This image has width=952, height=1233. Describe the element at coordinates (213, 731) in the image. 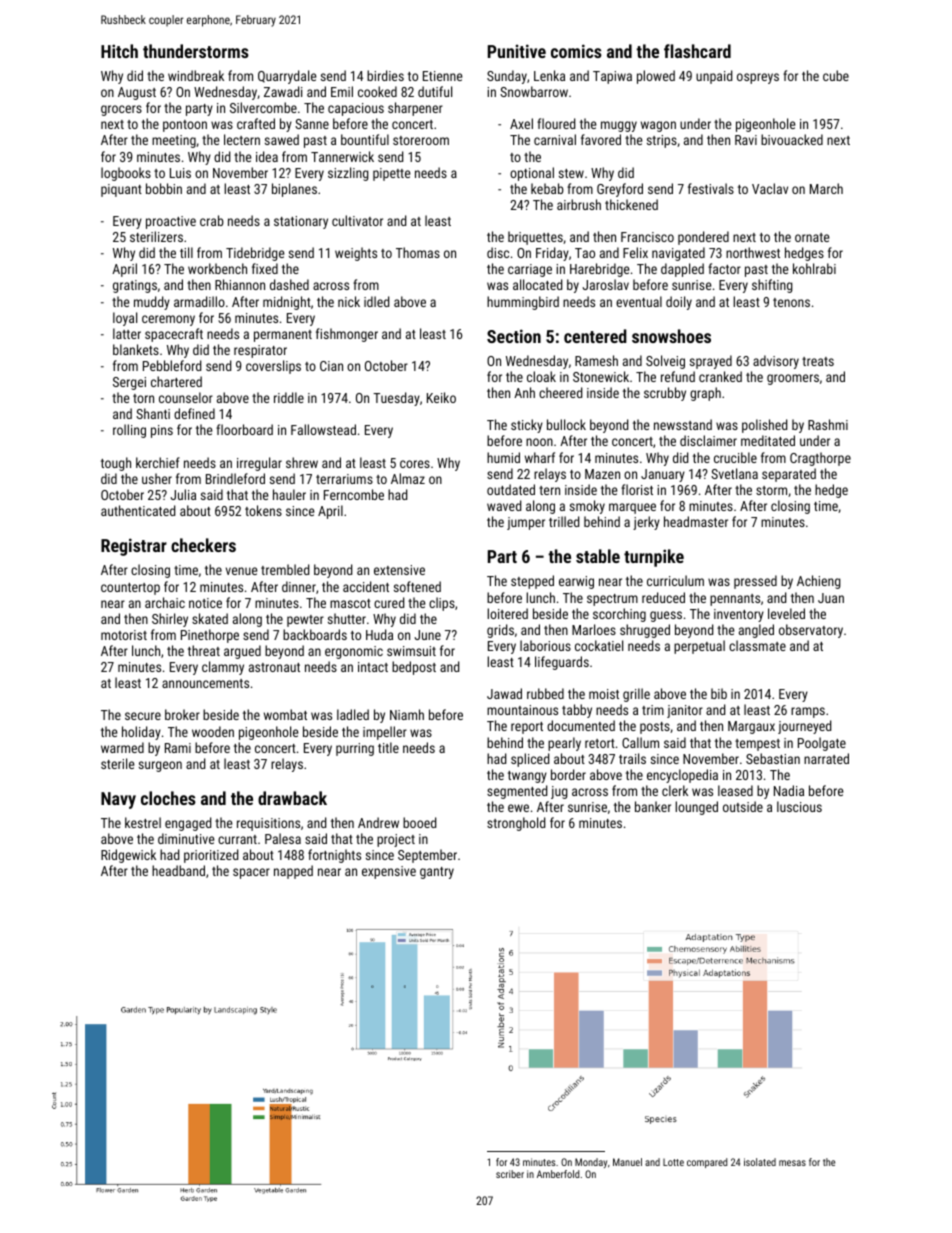

I see `wooden` at that location.
